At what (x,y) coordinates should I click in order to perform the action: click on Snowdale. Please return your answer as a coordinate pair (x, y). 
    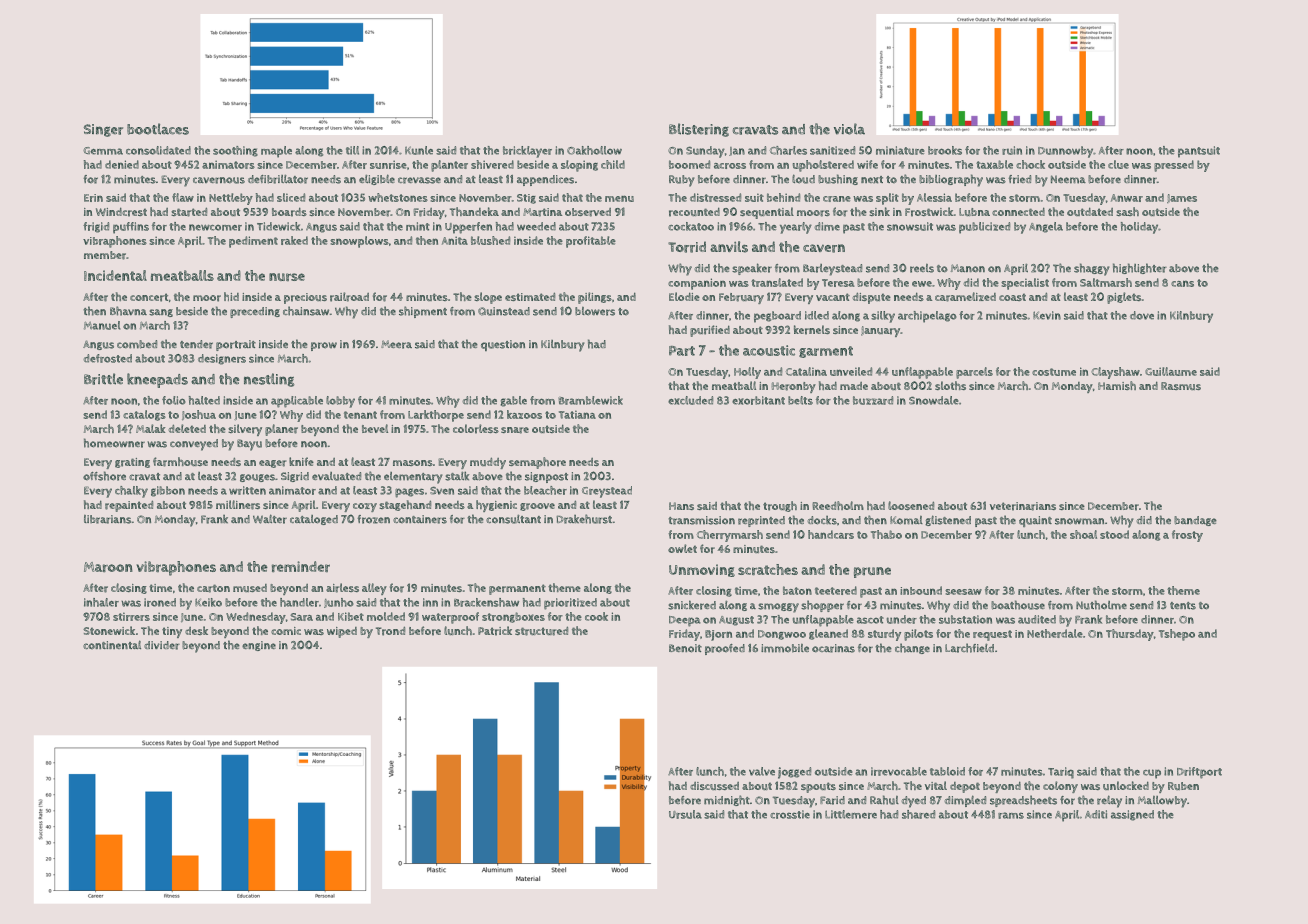
    Looking at the image, I should click on (933, 400).
